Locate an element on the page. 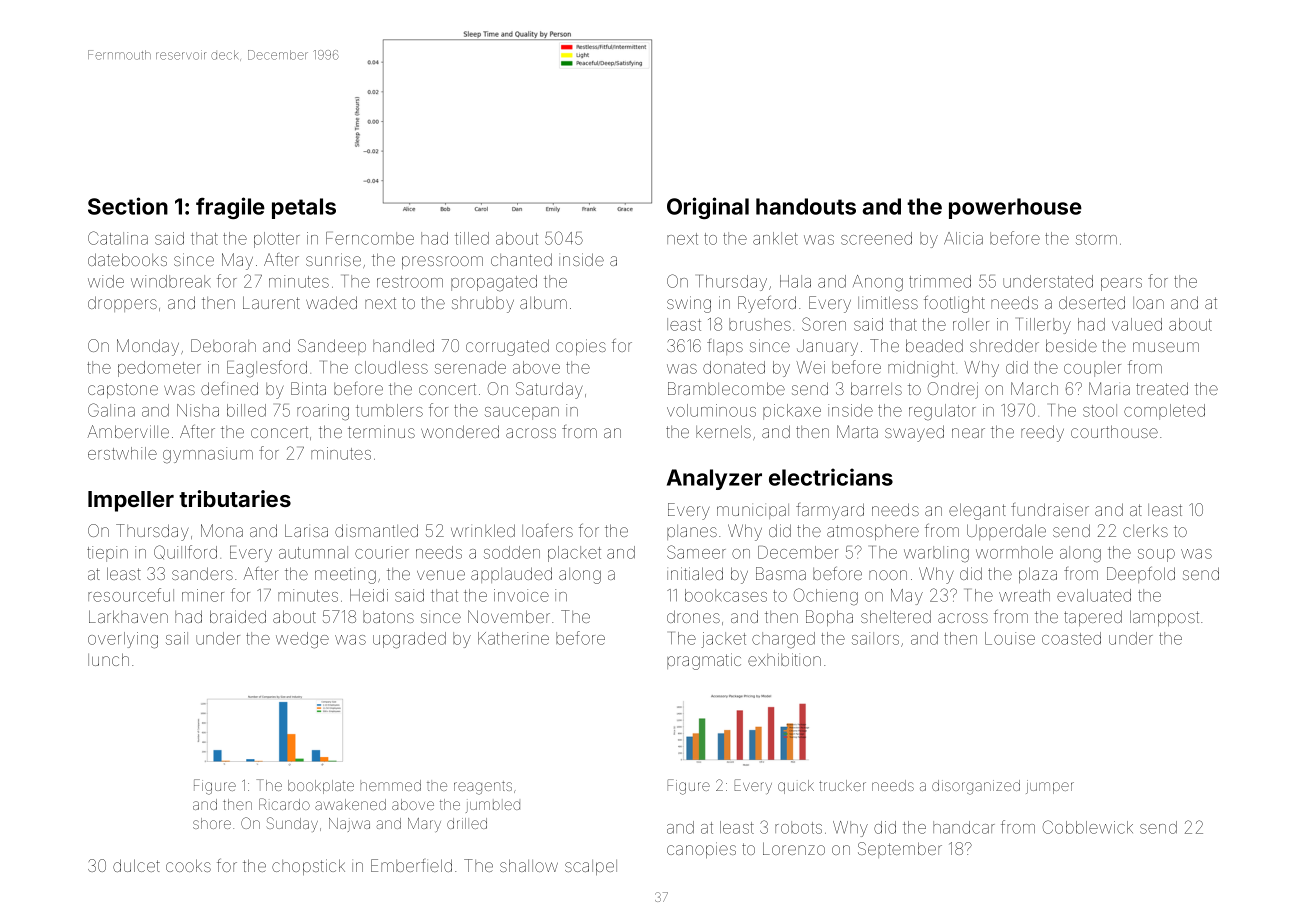 This document has width=1308, height=924. droppers is located at coordinates (122, 304).
